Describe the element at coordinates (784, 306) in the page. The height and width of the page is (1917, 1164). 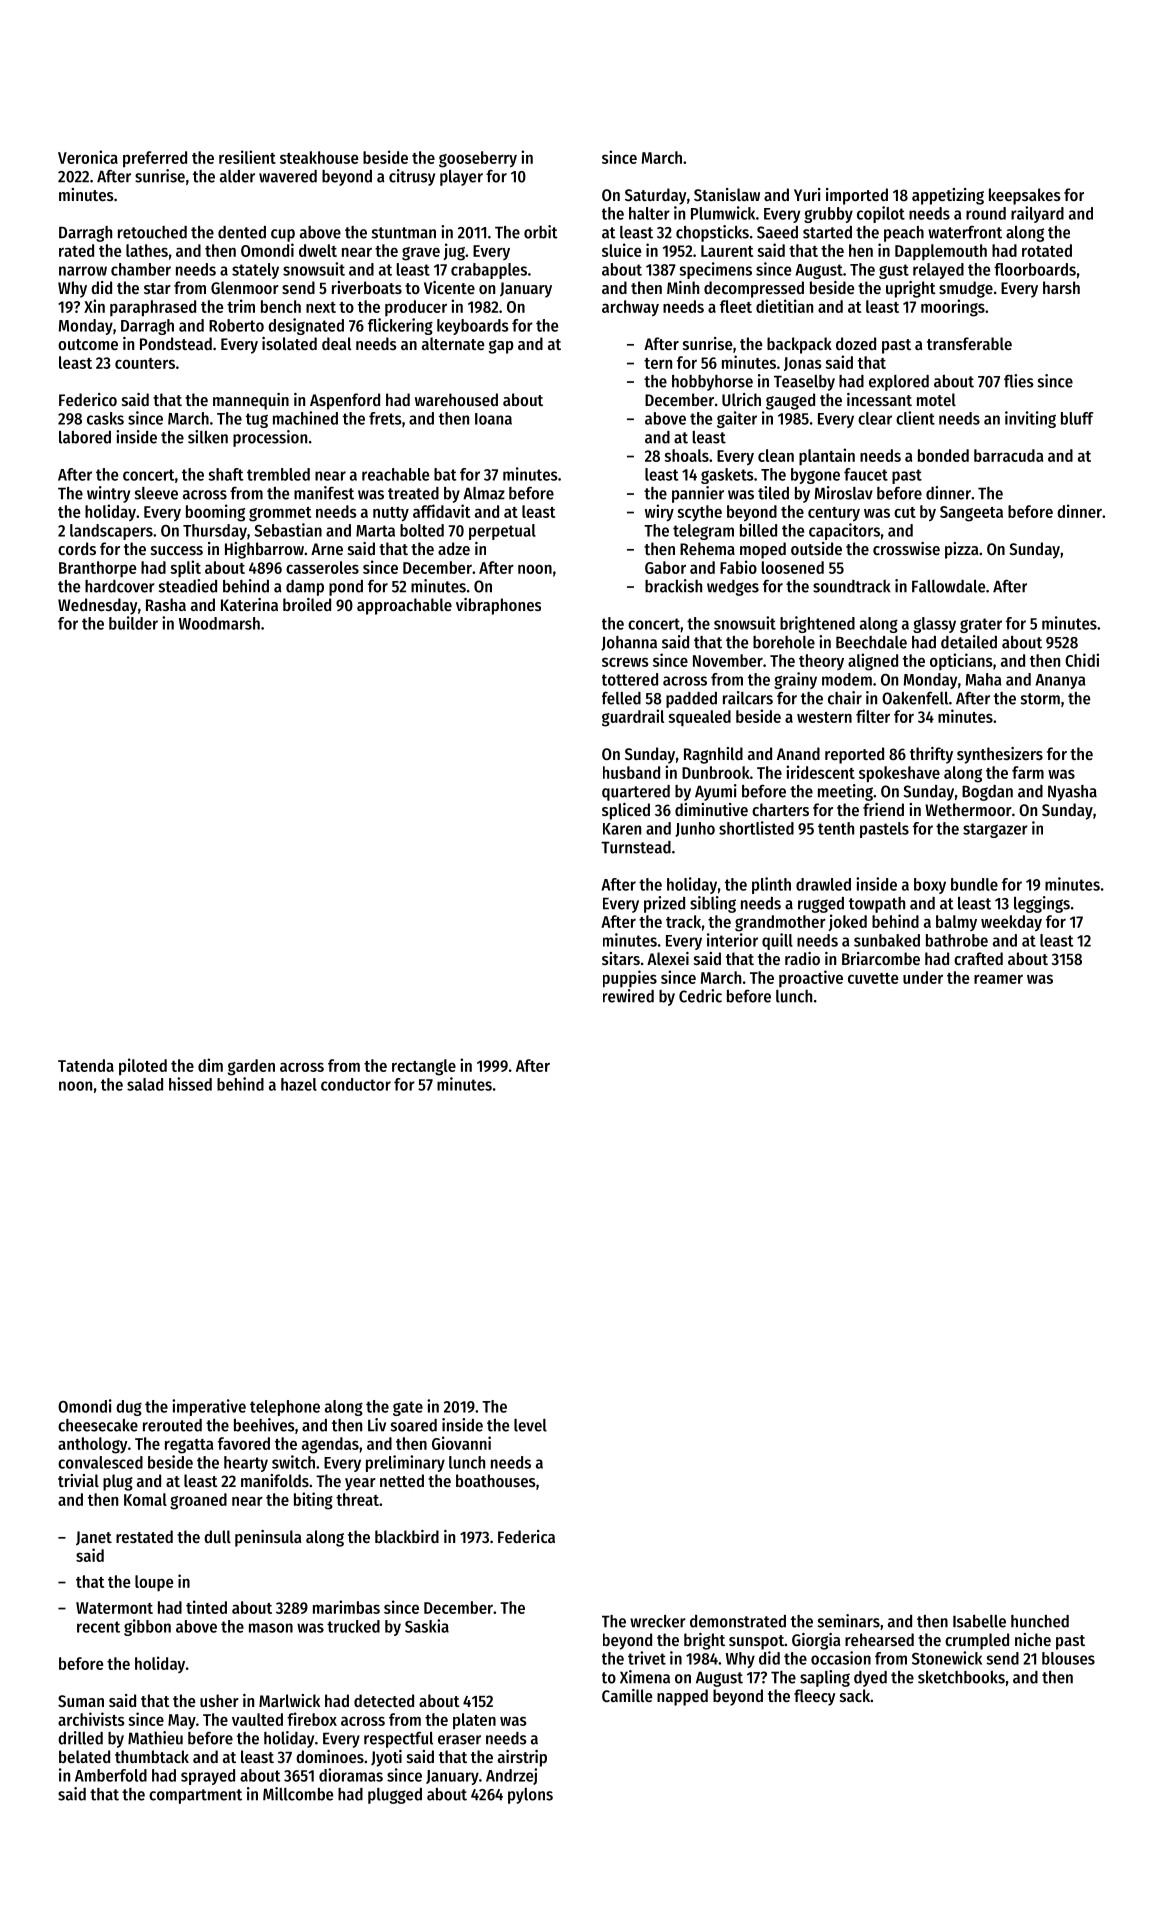
I see `dietitian` at that location.
